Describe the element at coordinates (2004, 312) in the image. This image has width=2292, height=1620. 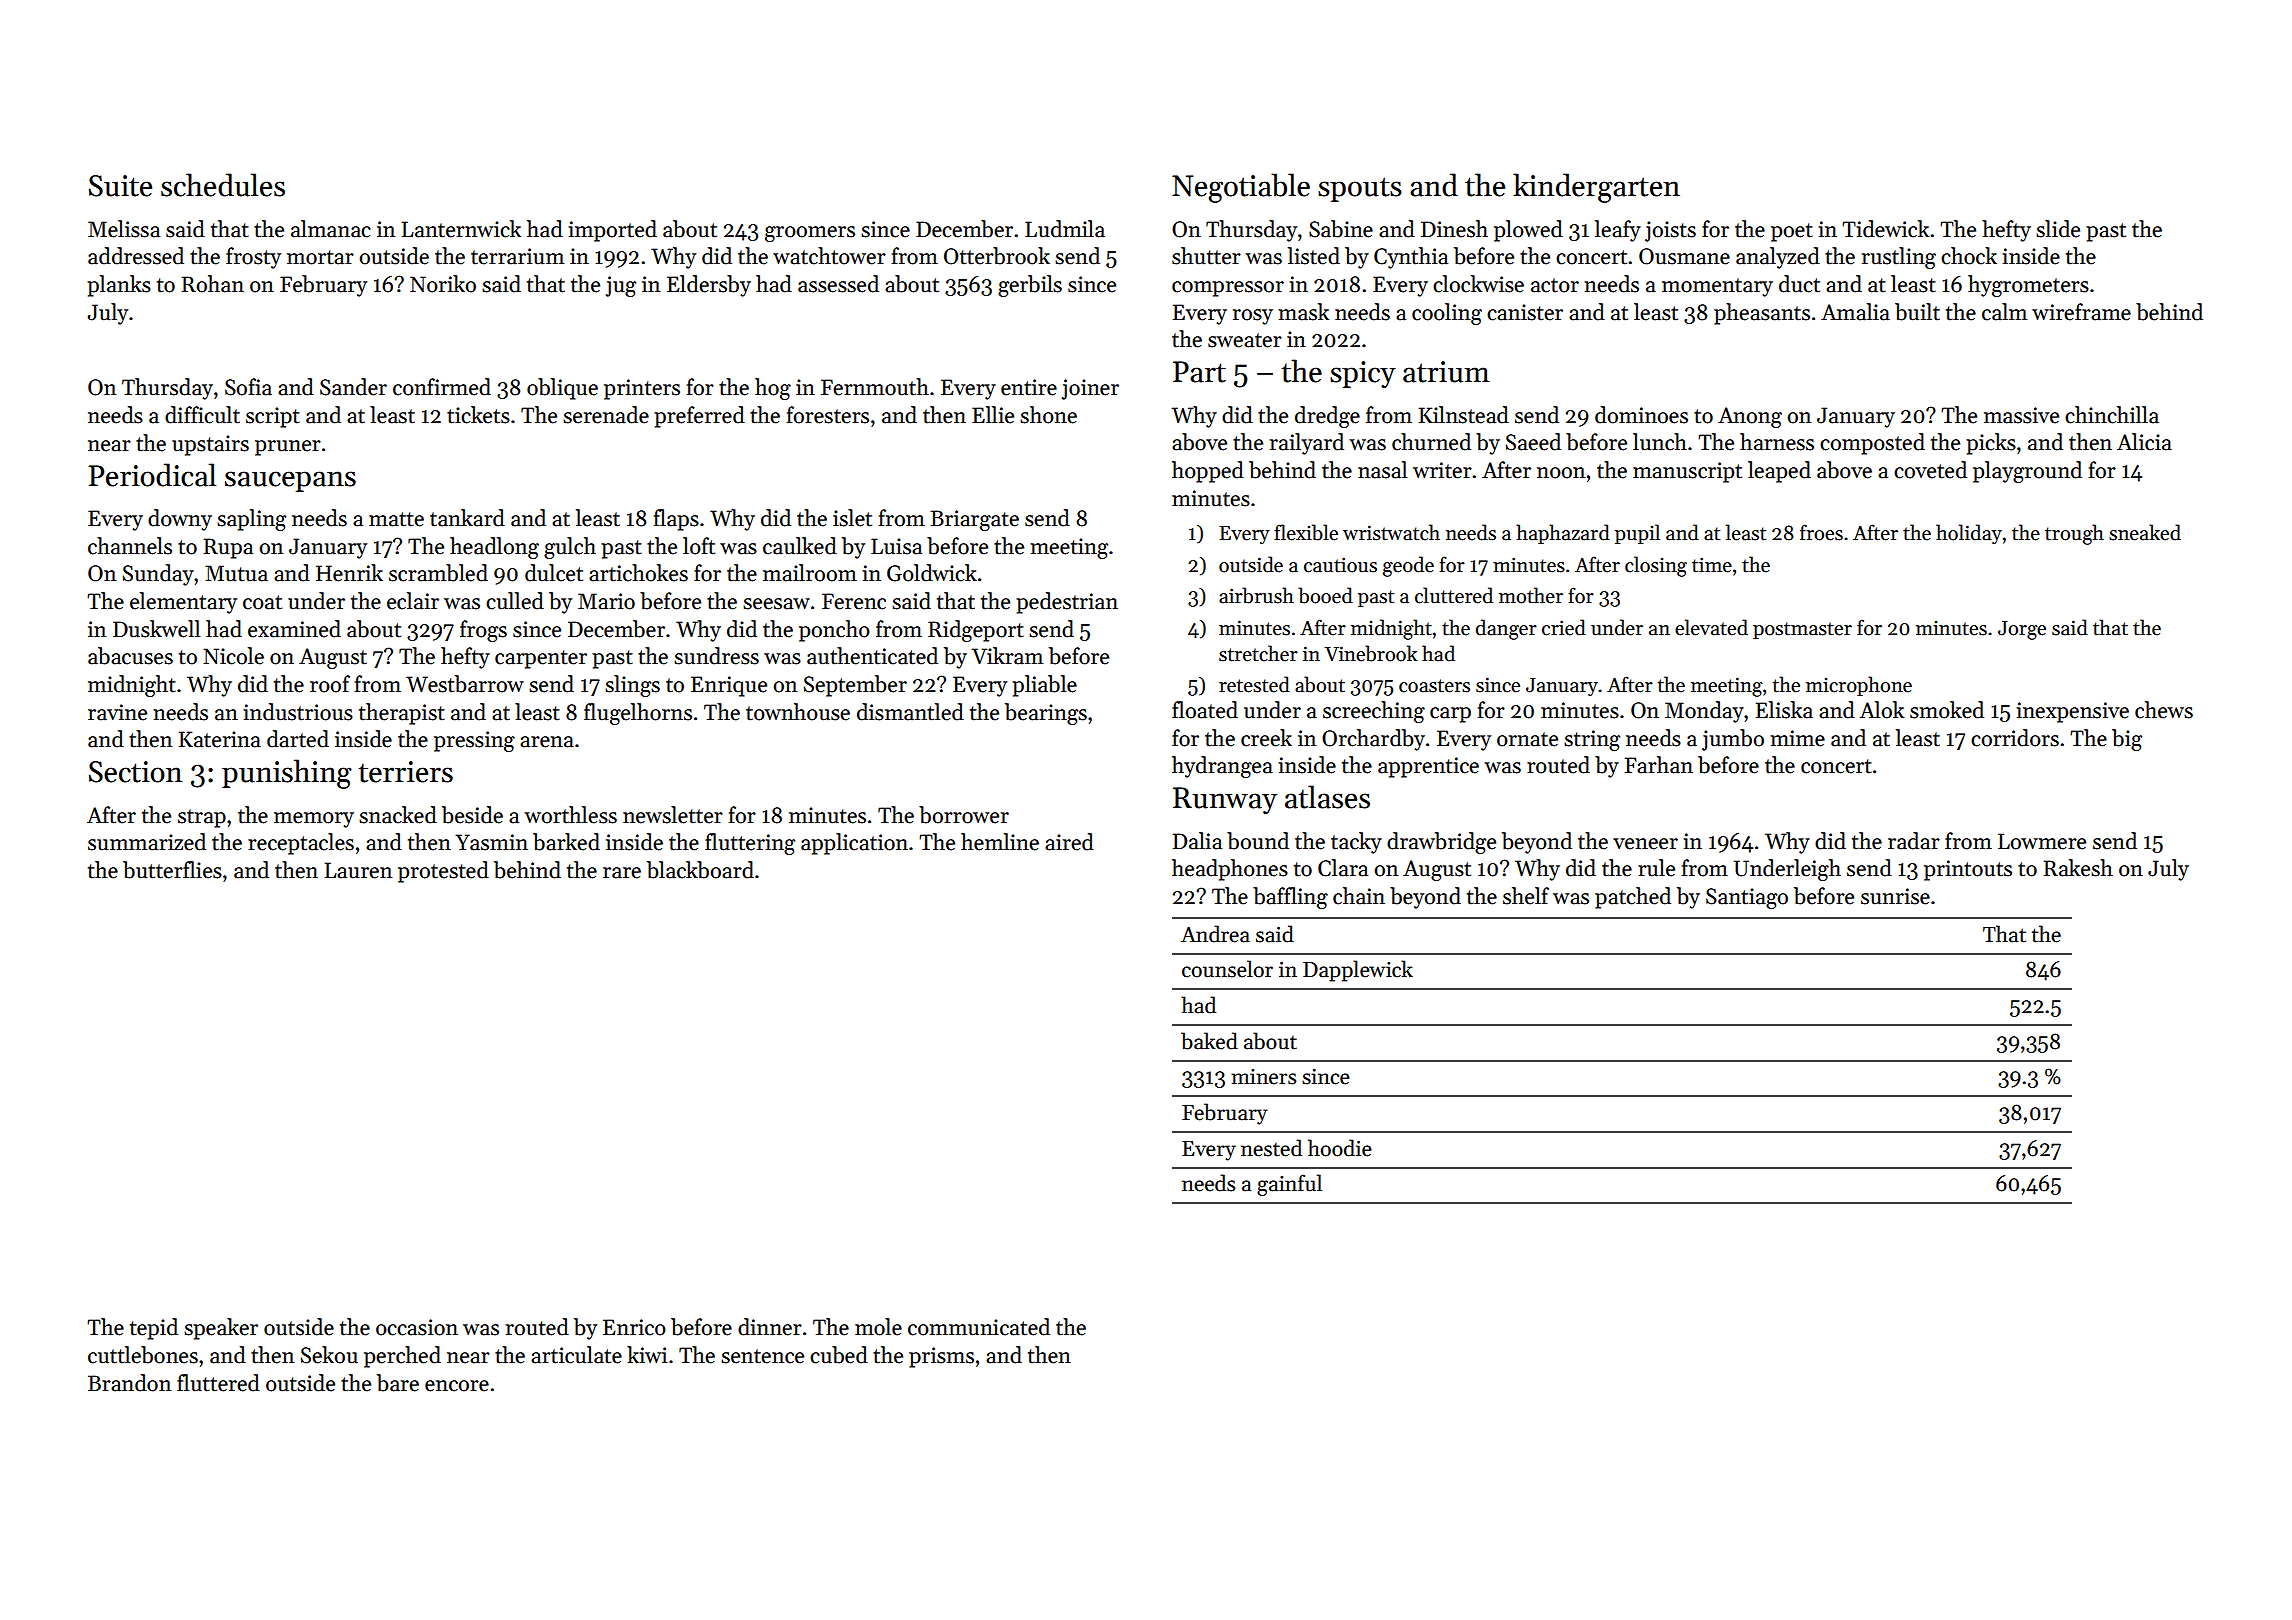
I see `calm` at that location.
